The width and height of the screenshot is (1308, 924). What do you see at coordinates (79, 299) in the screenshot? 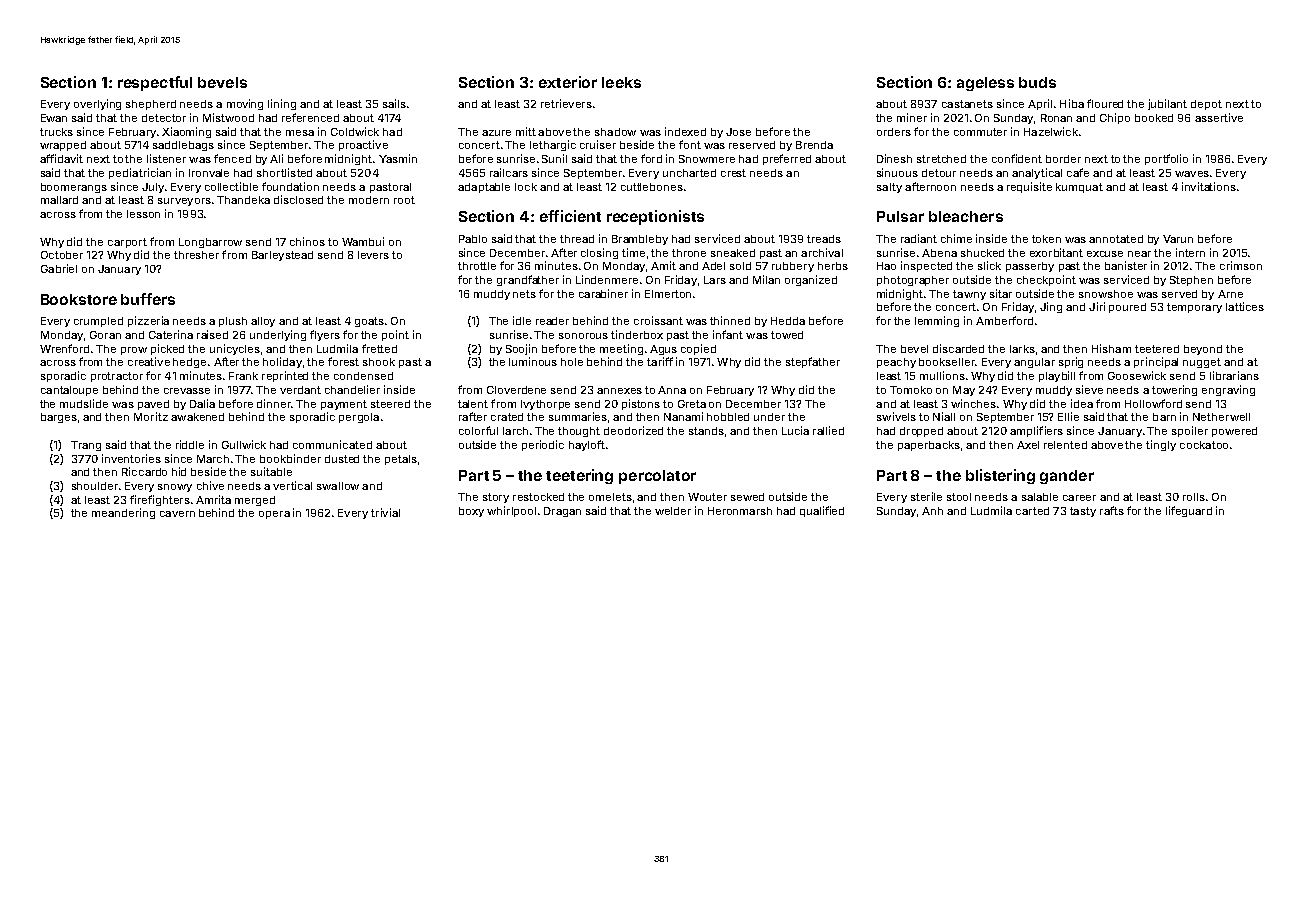
I see `Bookstore` at bounding box center [79, 299].
